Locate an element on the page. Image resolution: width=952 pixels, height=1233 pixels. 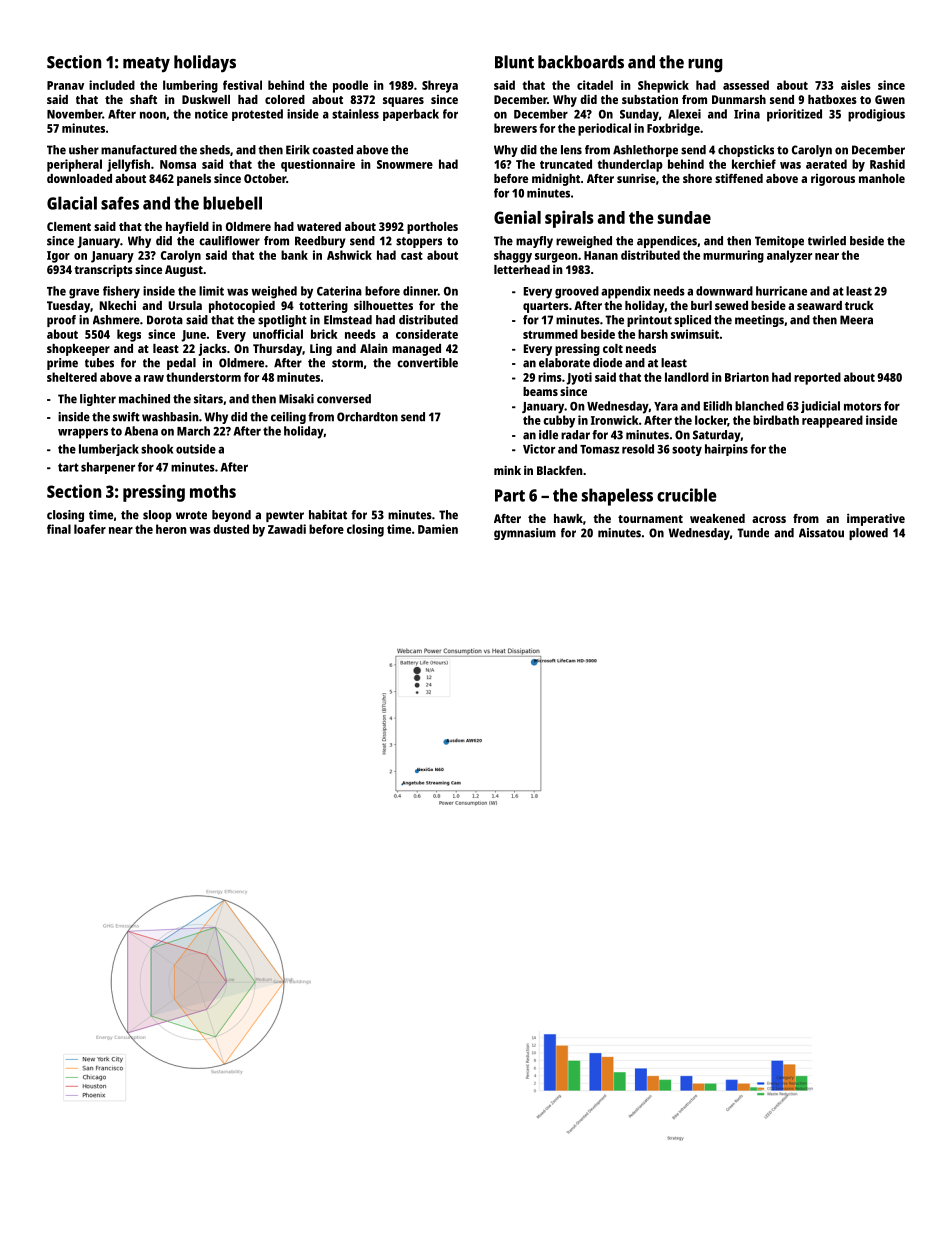
pedal is located at coordinates (181, 364).
